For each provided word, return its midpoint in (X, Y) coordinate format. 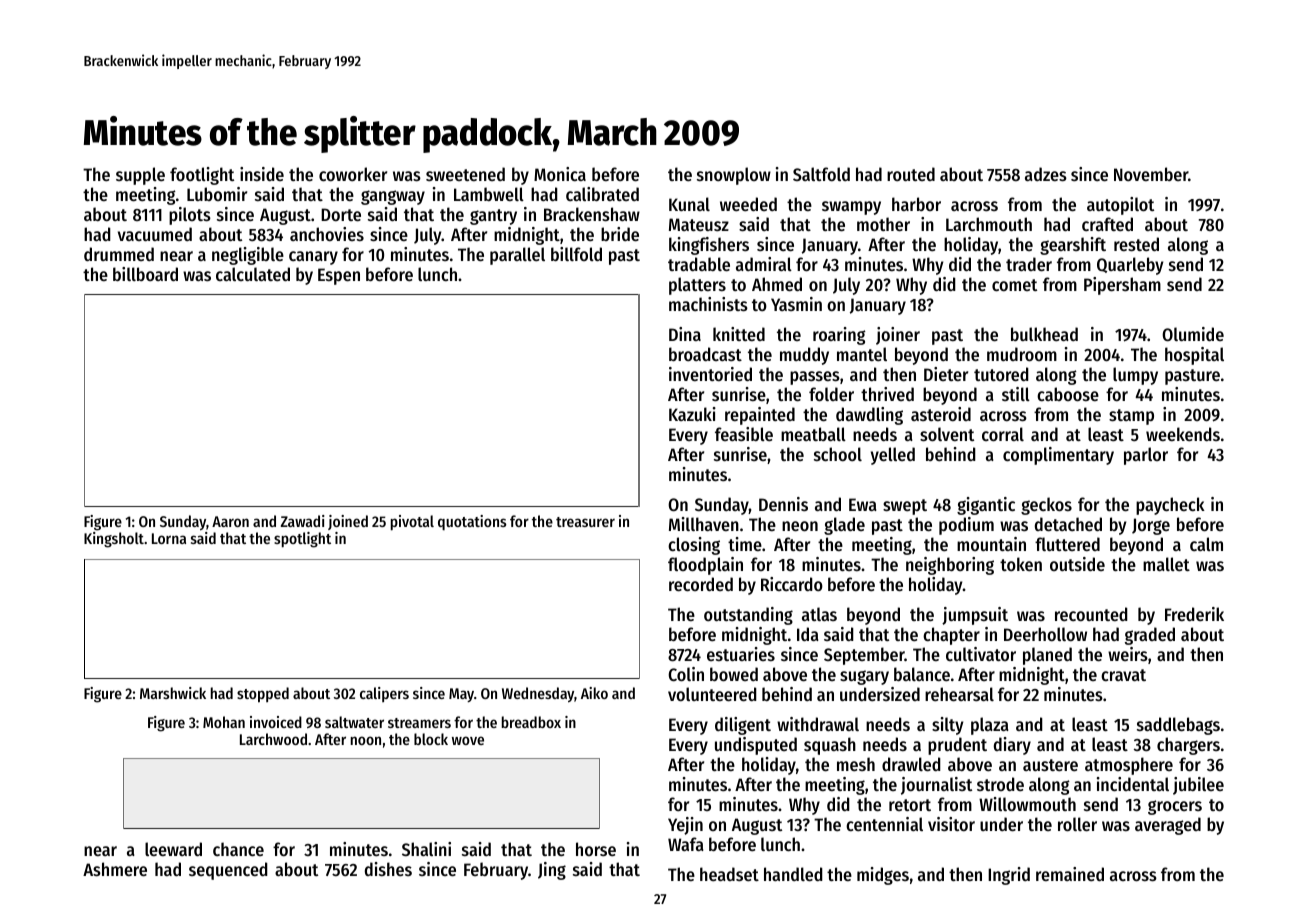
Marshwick (173, 693)
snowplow (734, 176)
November (1151, 174)
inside (262, 174)
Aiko (594, 693)
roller (1077, 824)
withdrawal (818, 724)
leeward (173, 849)
